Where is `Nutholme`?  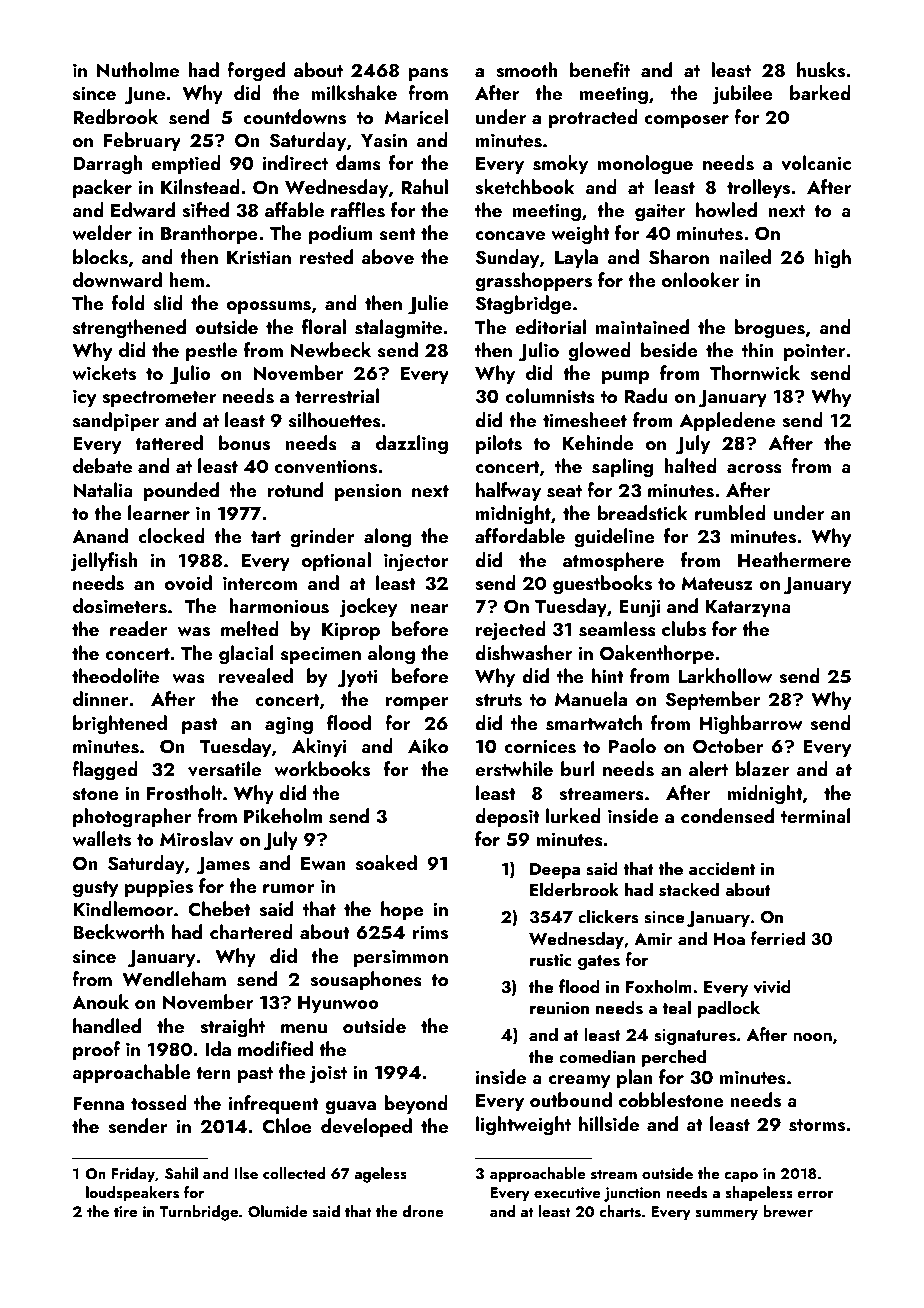 Nutholme is located at coordinates (138, 69).
